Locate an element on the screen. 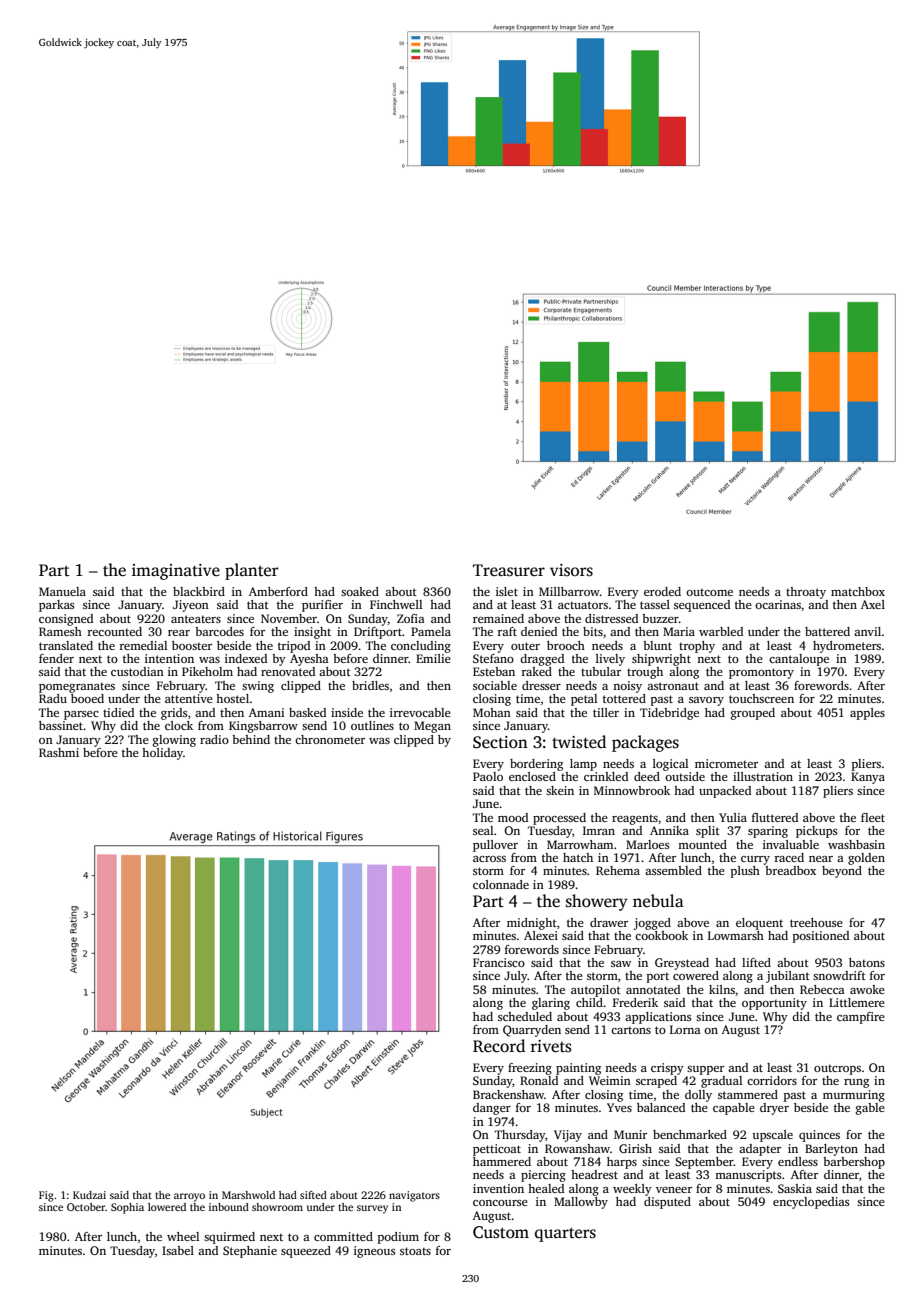  Kudzai is located at coordinates (89, 1195).
